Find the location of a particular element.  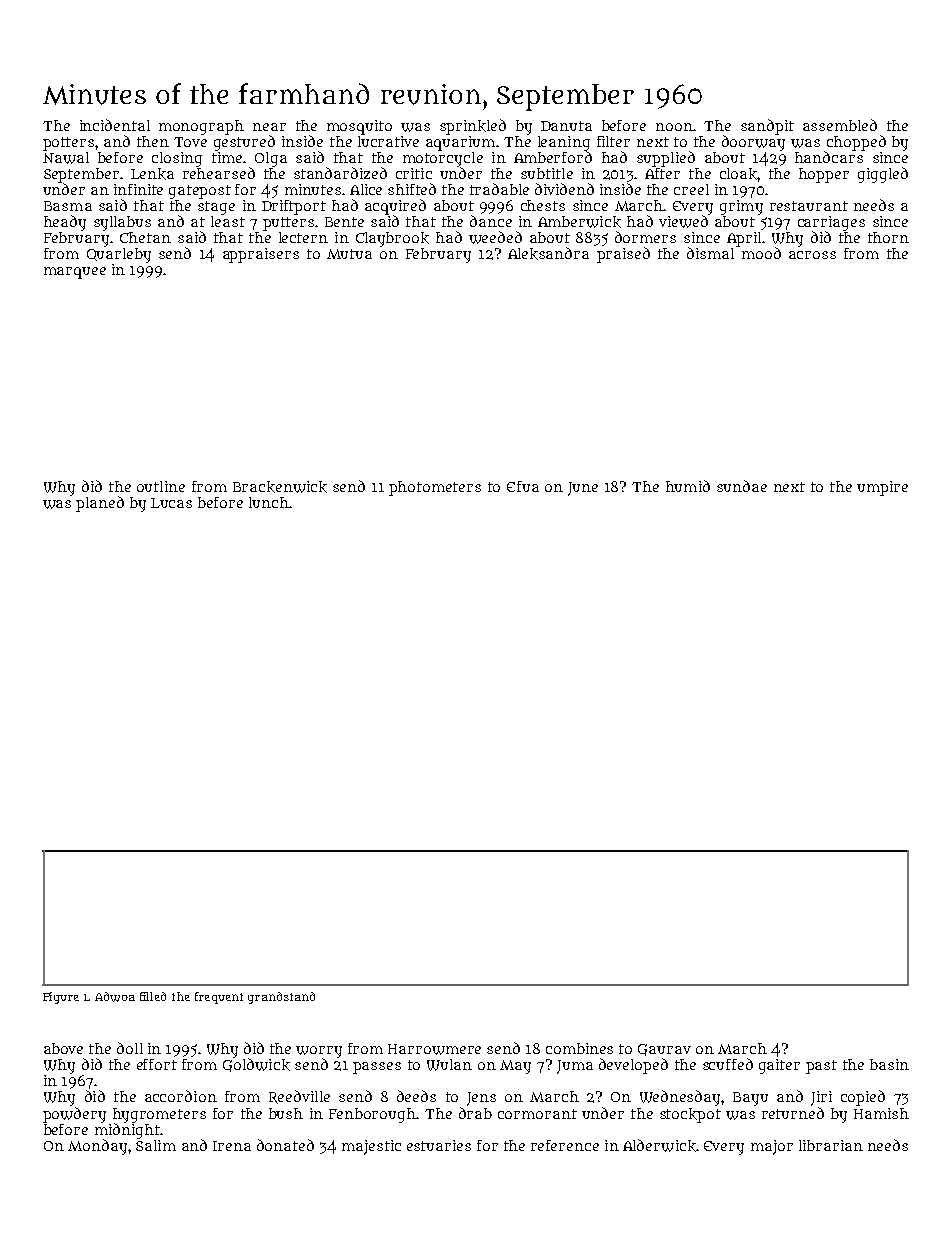

reference is located at coordinates (565, 1145).
